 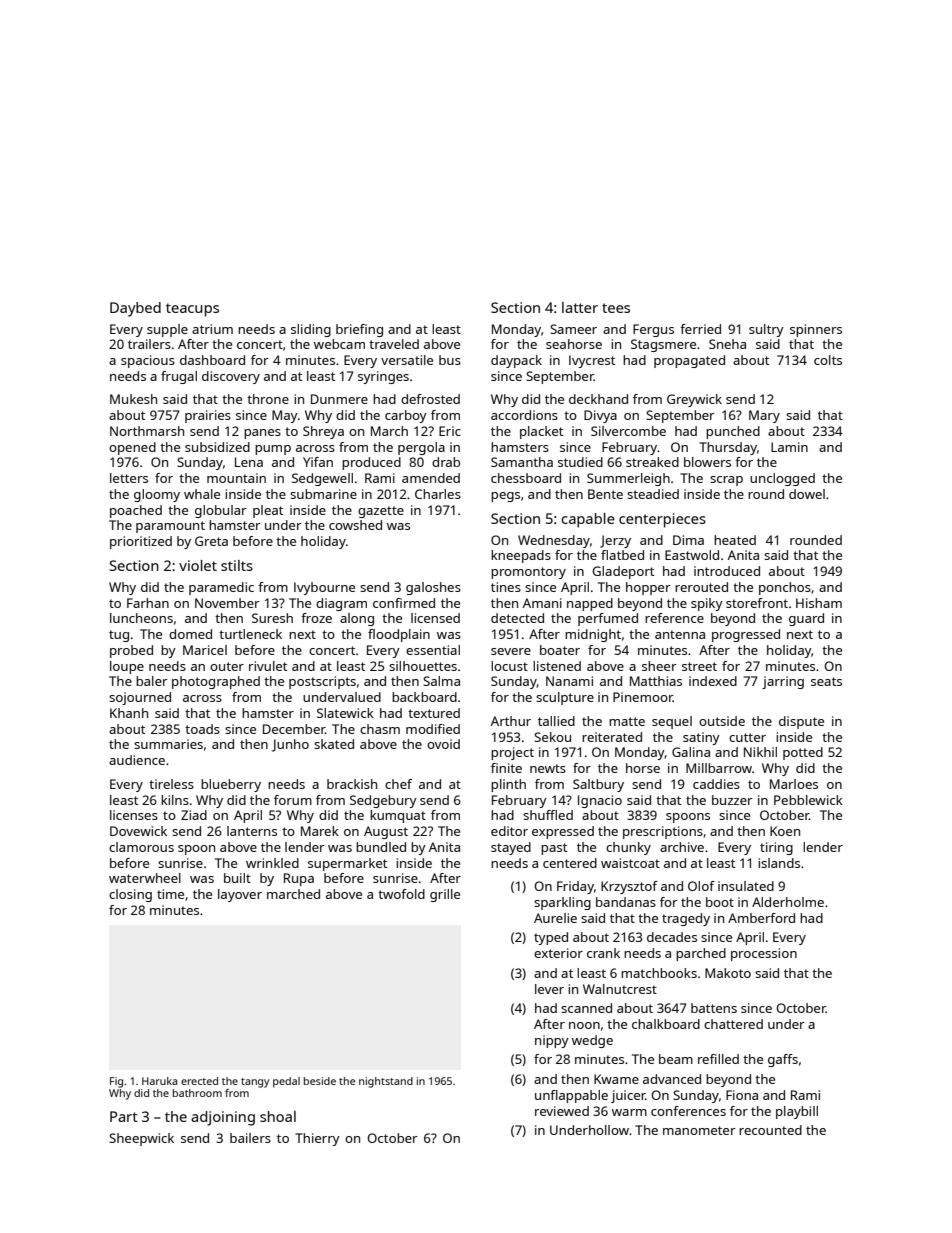 I want to click on chalkboard, so click(x=666, y=1024).
